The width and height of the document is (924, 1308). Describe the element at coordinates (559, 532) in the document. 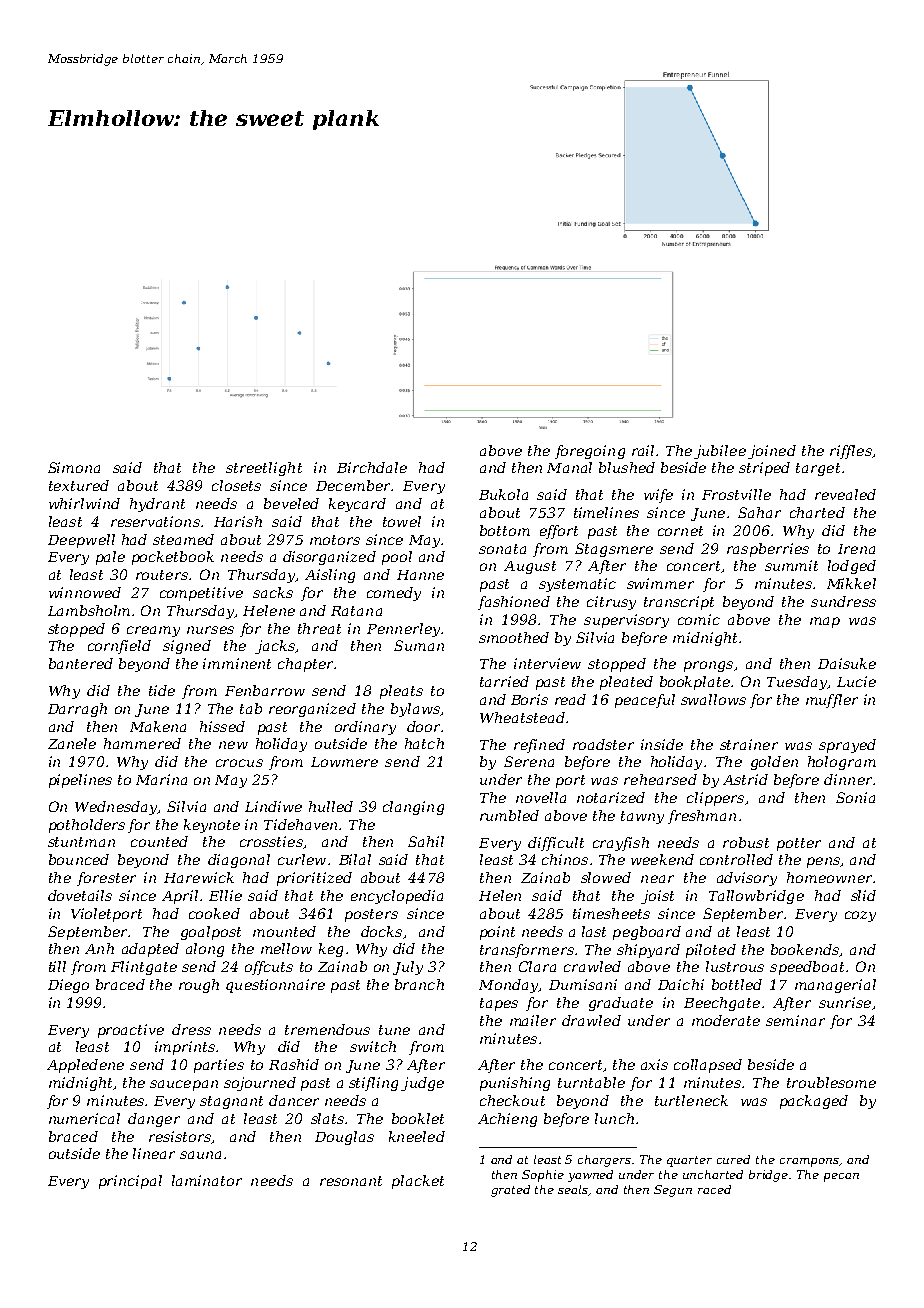

I see `effort` at that location.
